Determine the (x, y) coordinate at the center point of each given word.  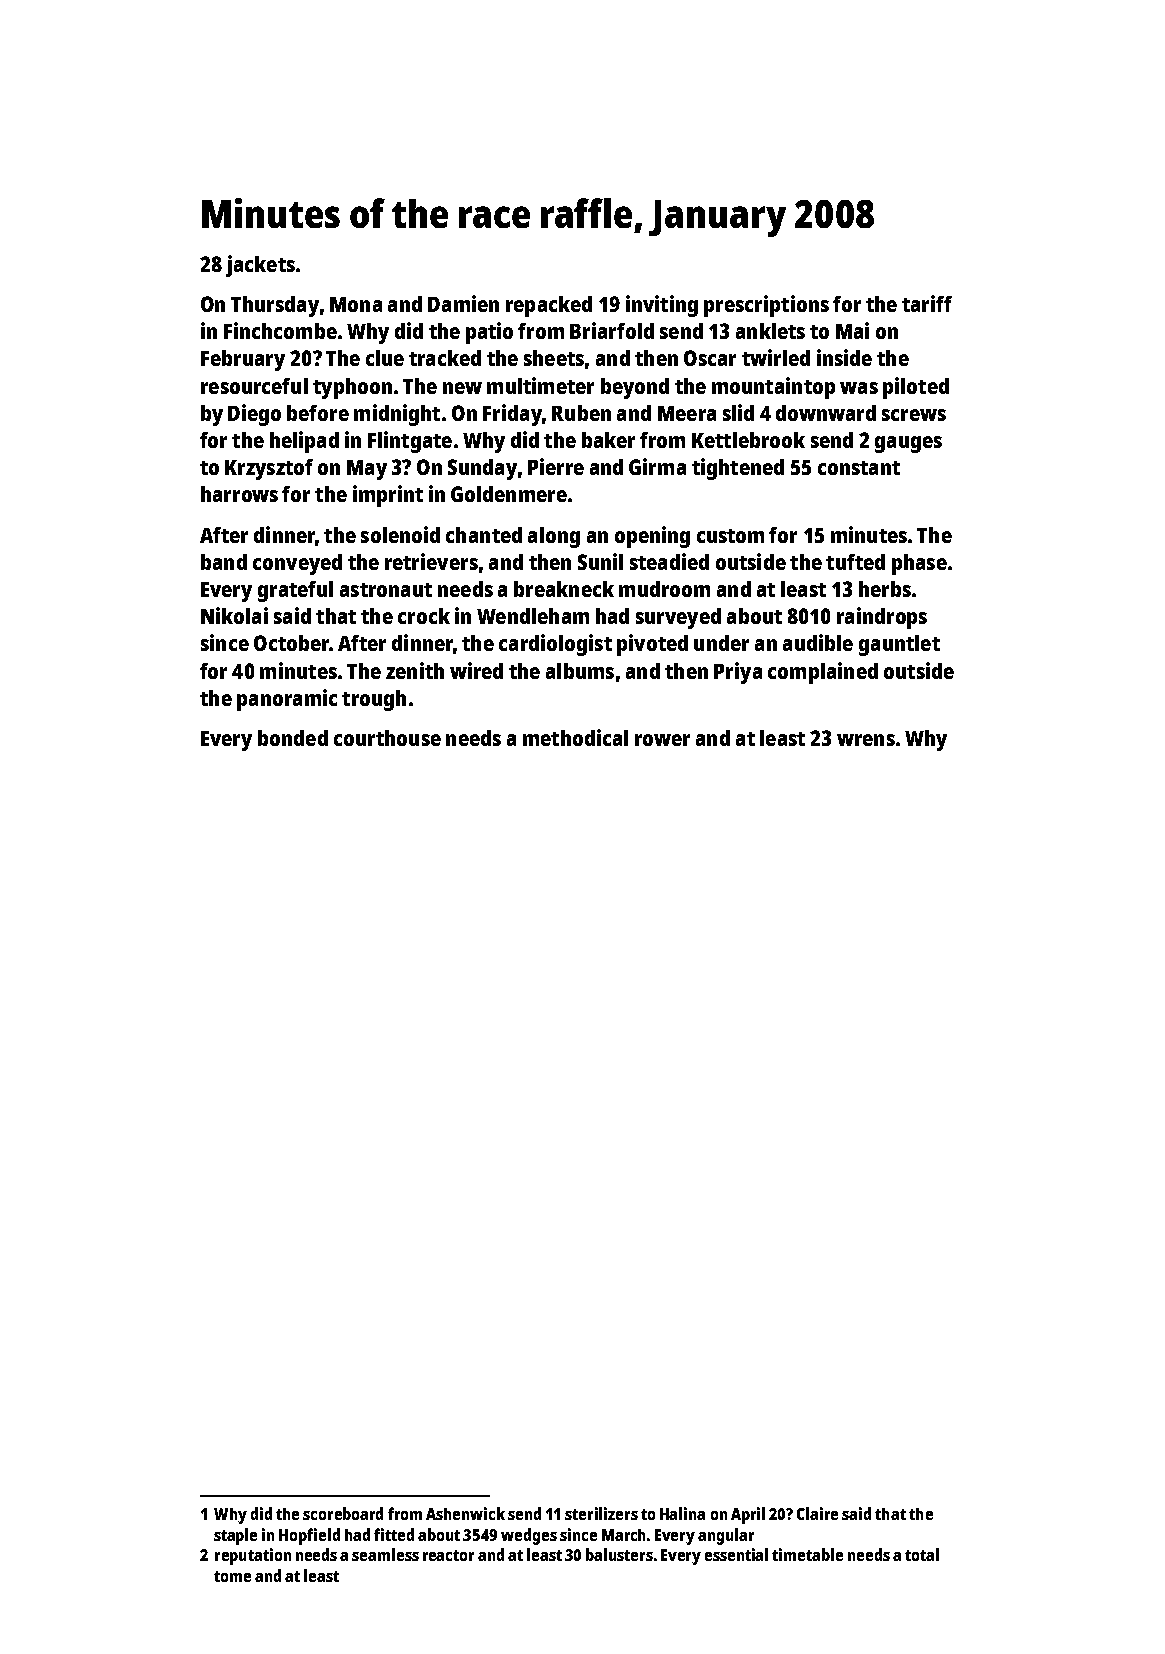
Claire (817, 1513)
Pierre (556, 466)
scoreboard (343, 1513)
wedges (529, 1536)
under (721, 643)
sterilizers (601, 1513)
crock (424, 616)
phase (919, 564)
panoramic (287, 700)
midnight (397, 415)
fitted (394, 1534)
